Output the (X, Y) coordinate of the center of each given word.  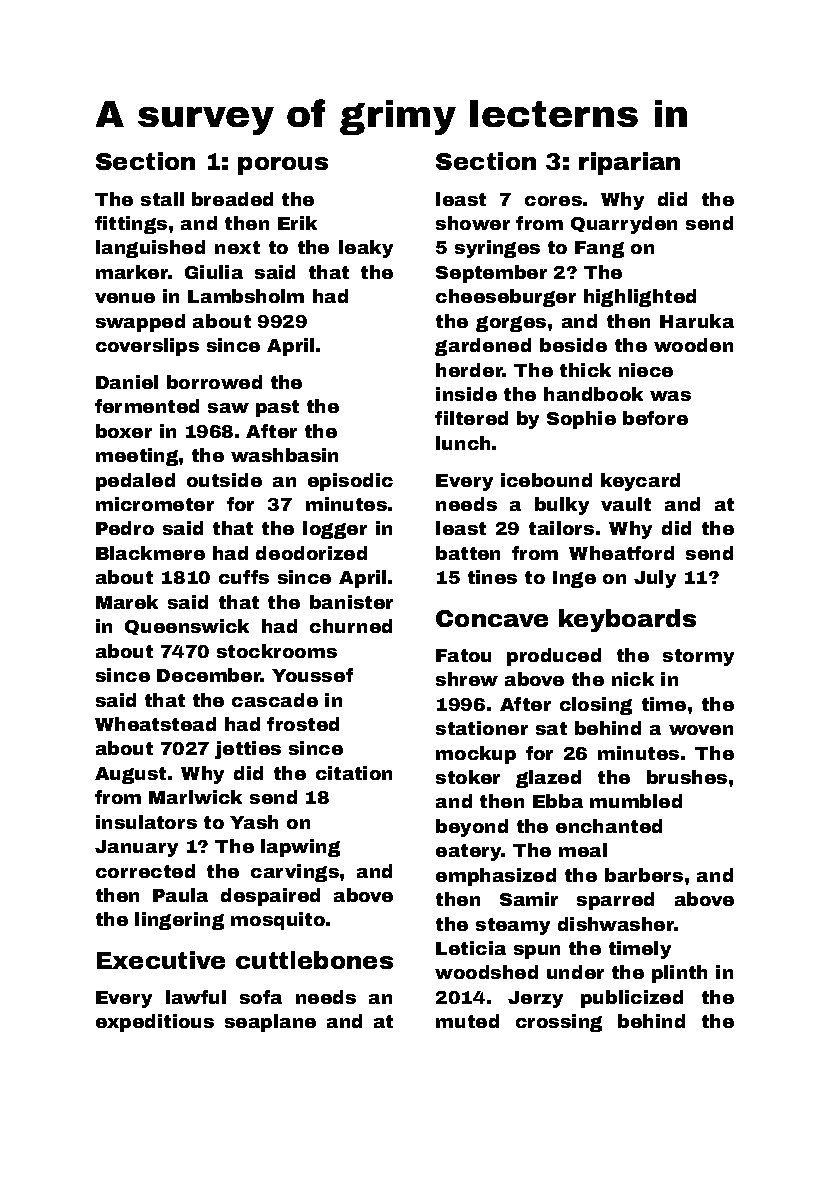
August (130, 775)
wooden (693, 345)
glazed (548, 779)
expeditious (155, 1023)
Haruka (697, 321)
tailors (561, 528)
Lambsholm (246, 296)
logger (335, 530)
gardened (483, 347)
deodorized (311, 553)
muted (467, 1021)
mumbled (636, 801)
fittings (131, 225)
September (491, 274)
